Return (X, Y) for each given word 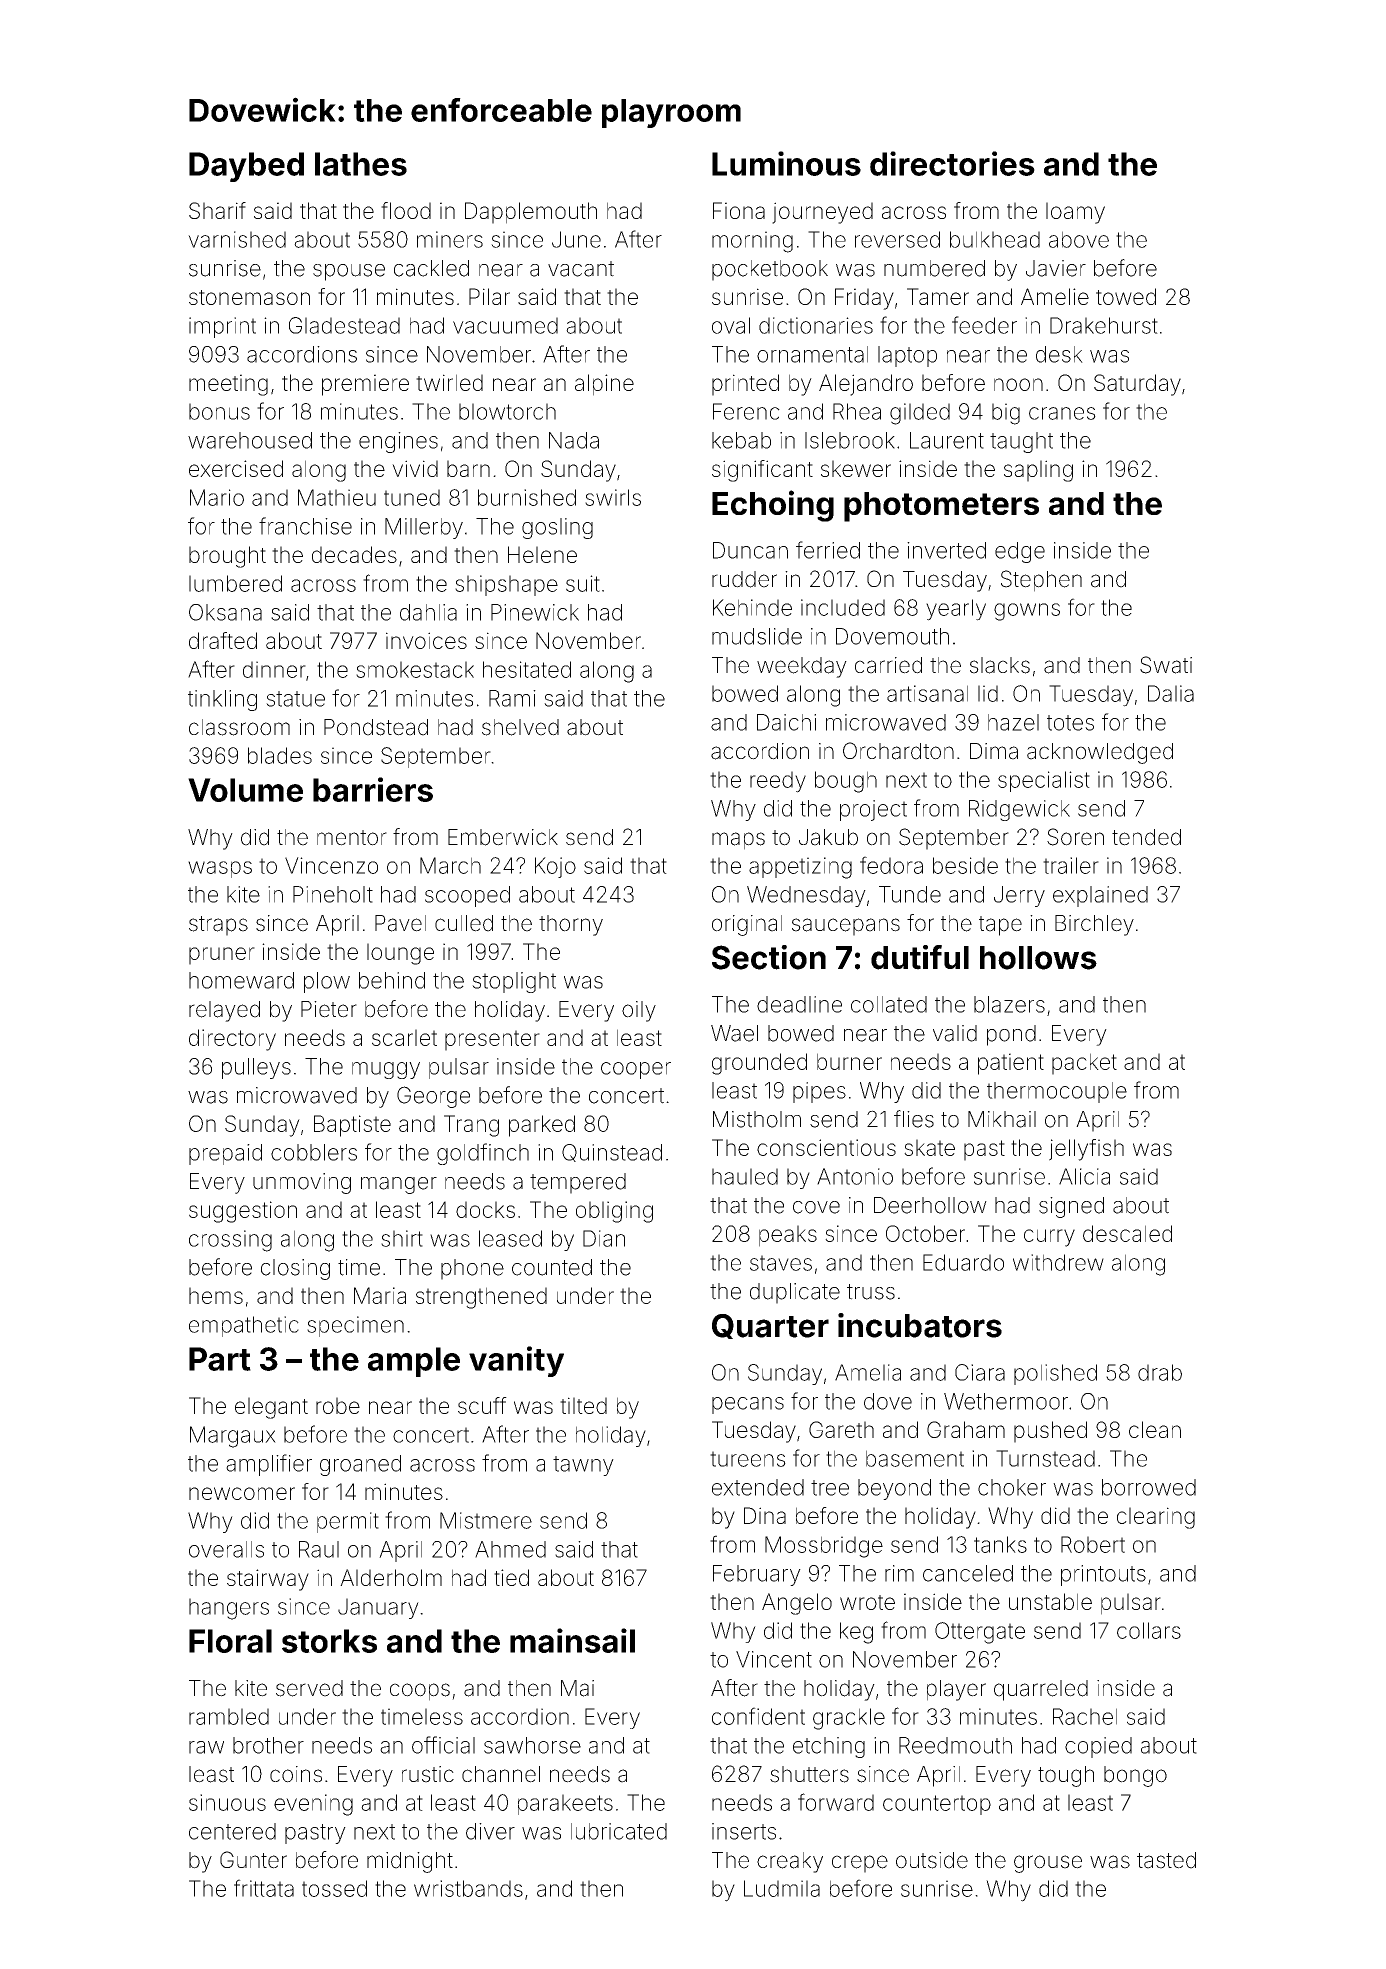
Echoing (773, 506)
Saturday (1137, 385)
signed (1071, 1207)
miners (450, 239)
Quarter (770, 1326)
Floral (230, 1641)
